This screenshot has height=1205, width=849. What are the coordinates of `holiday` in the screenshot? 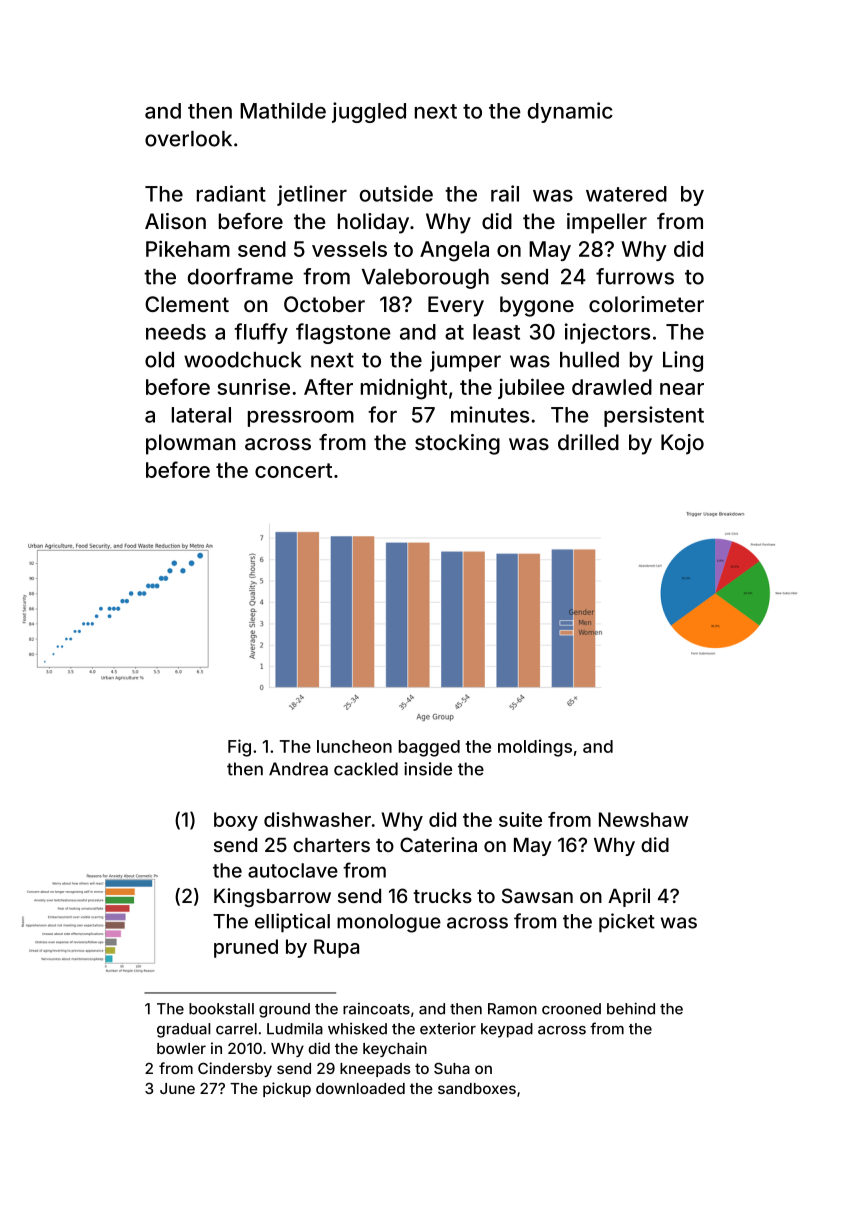 It's located at (373, 223).
